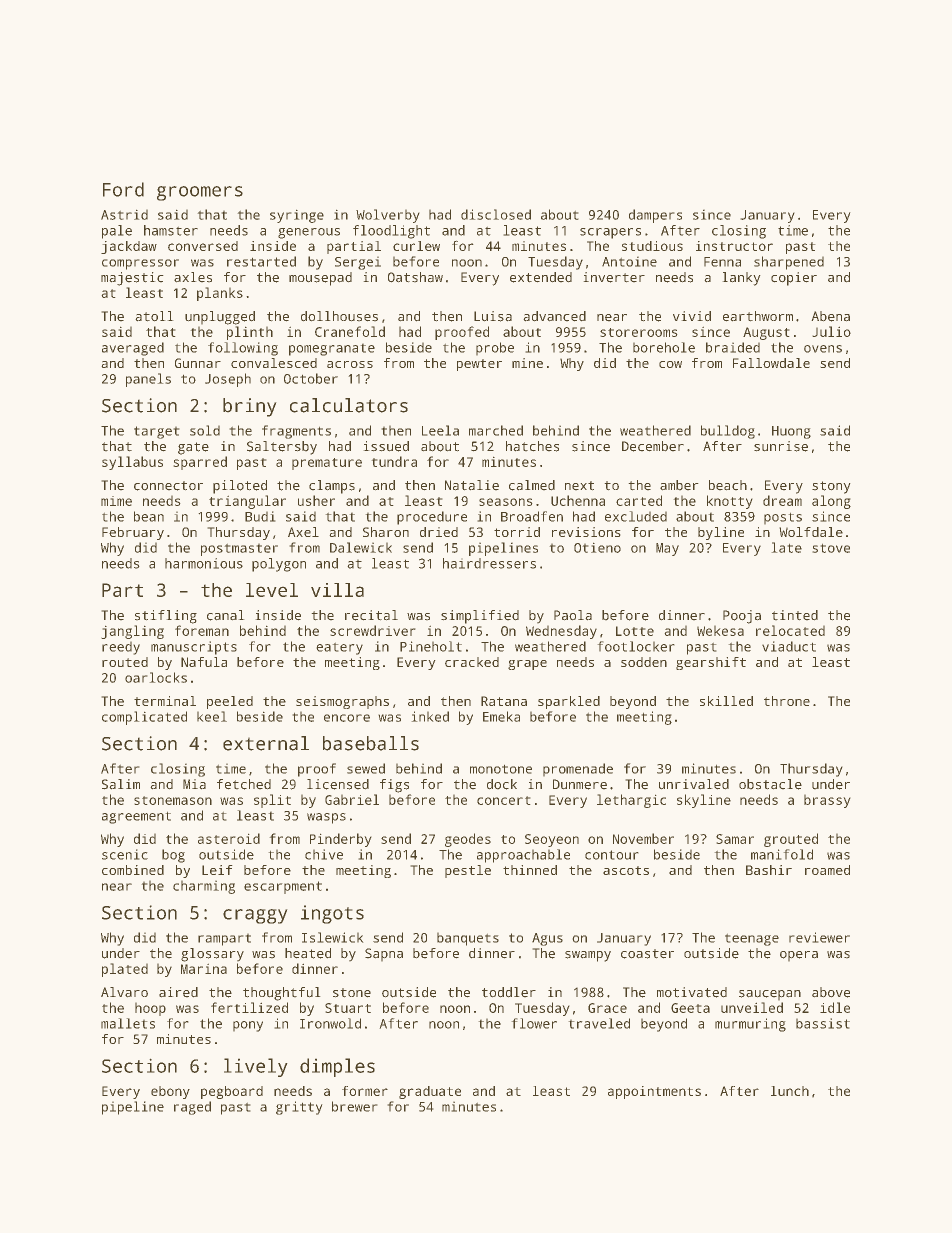 Image resolution: width=952 pixels, height=1233 pixels. Describe the element at coordinates (811, 532) in the document. I see `Wolfdale` at that location.
